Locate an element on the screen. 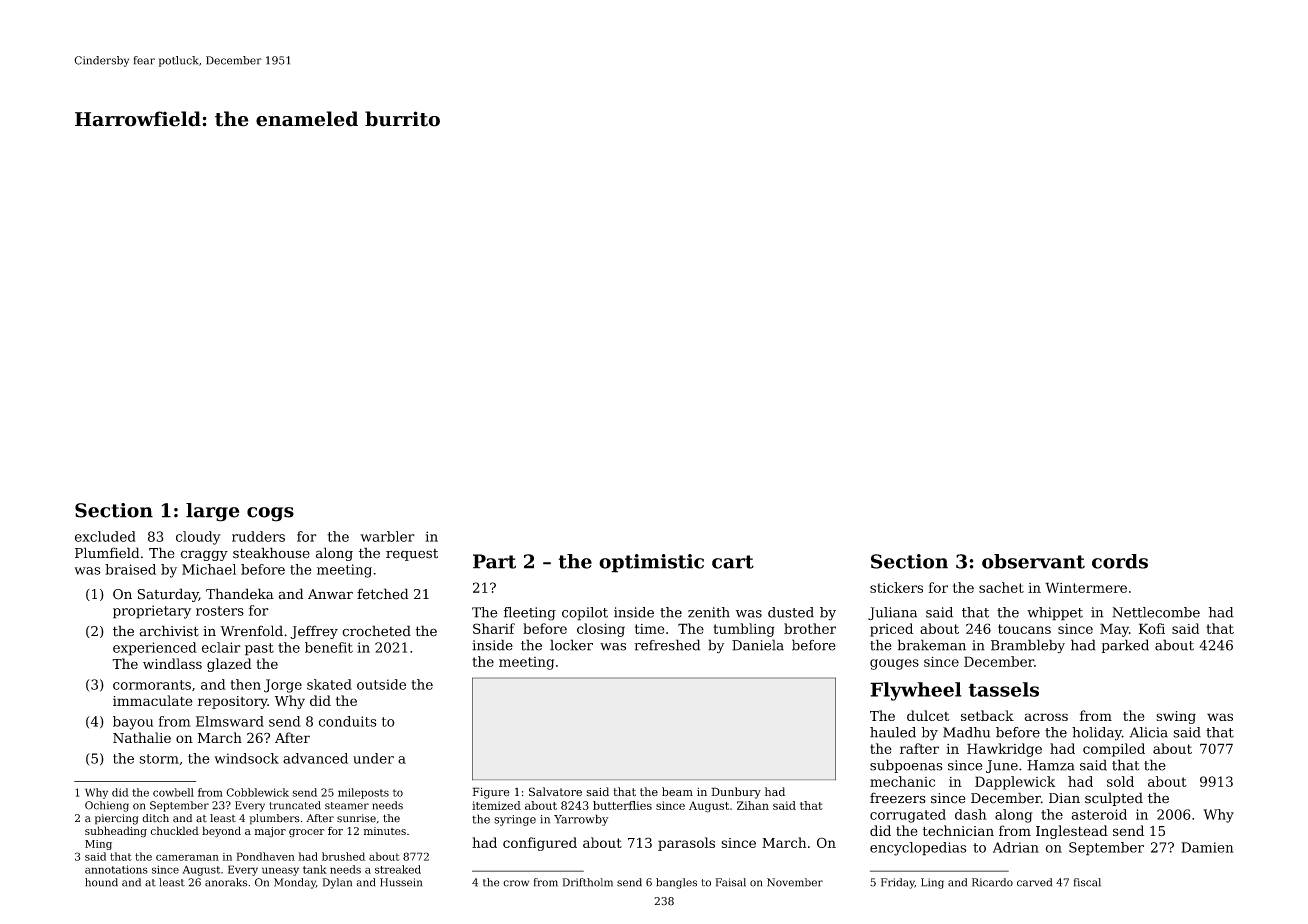 This screenshot has width=1308, height=924. parked is located at coordinates (1125, 646).
